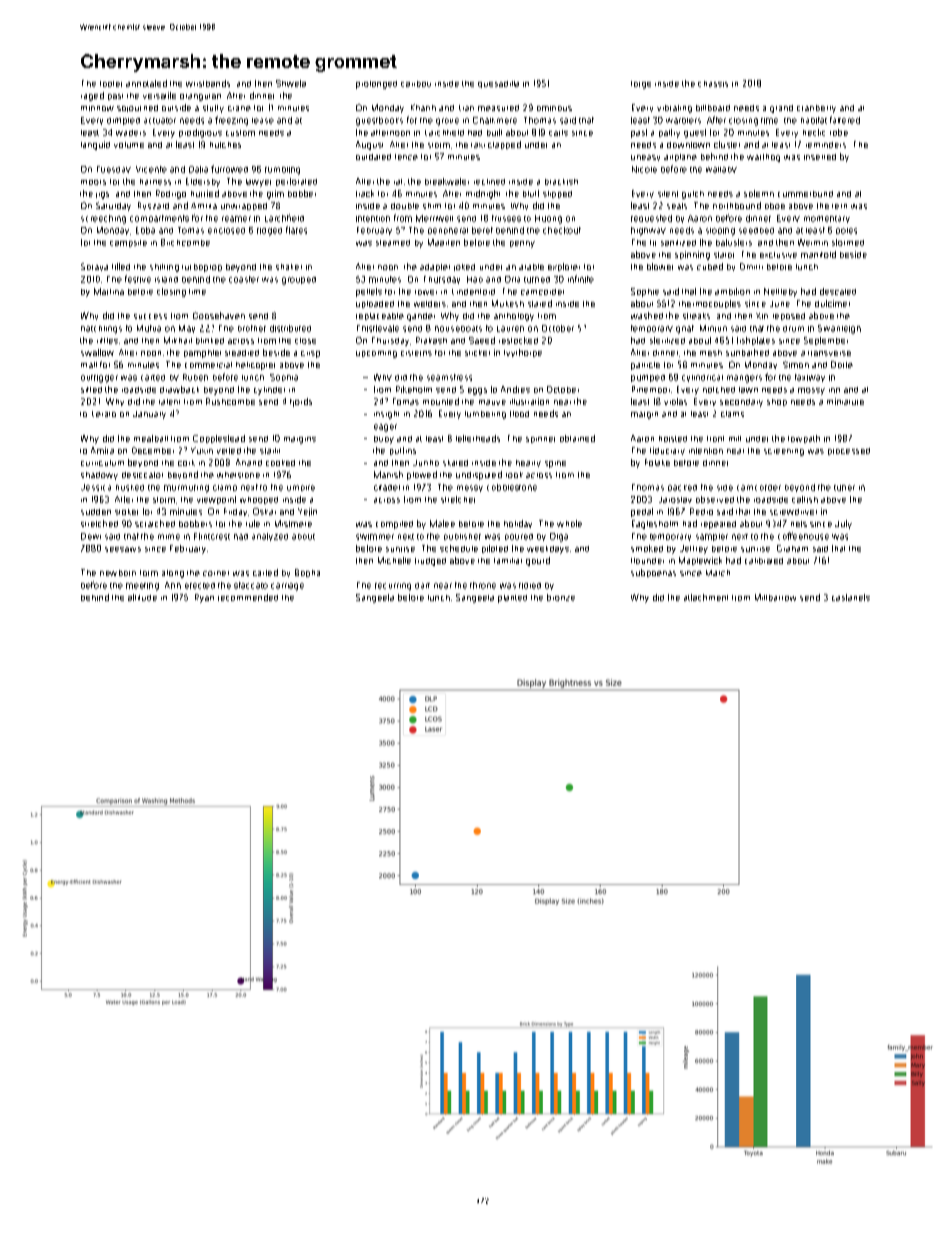  Describe the element at coordinates (208, 83) in the screenshot. I see `wristbands` at that location.
